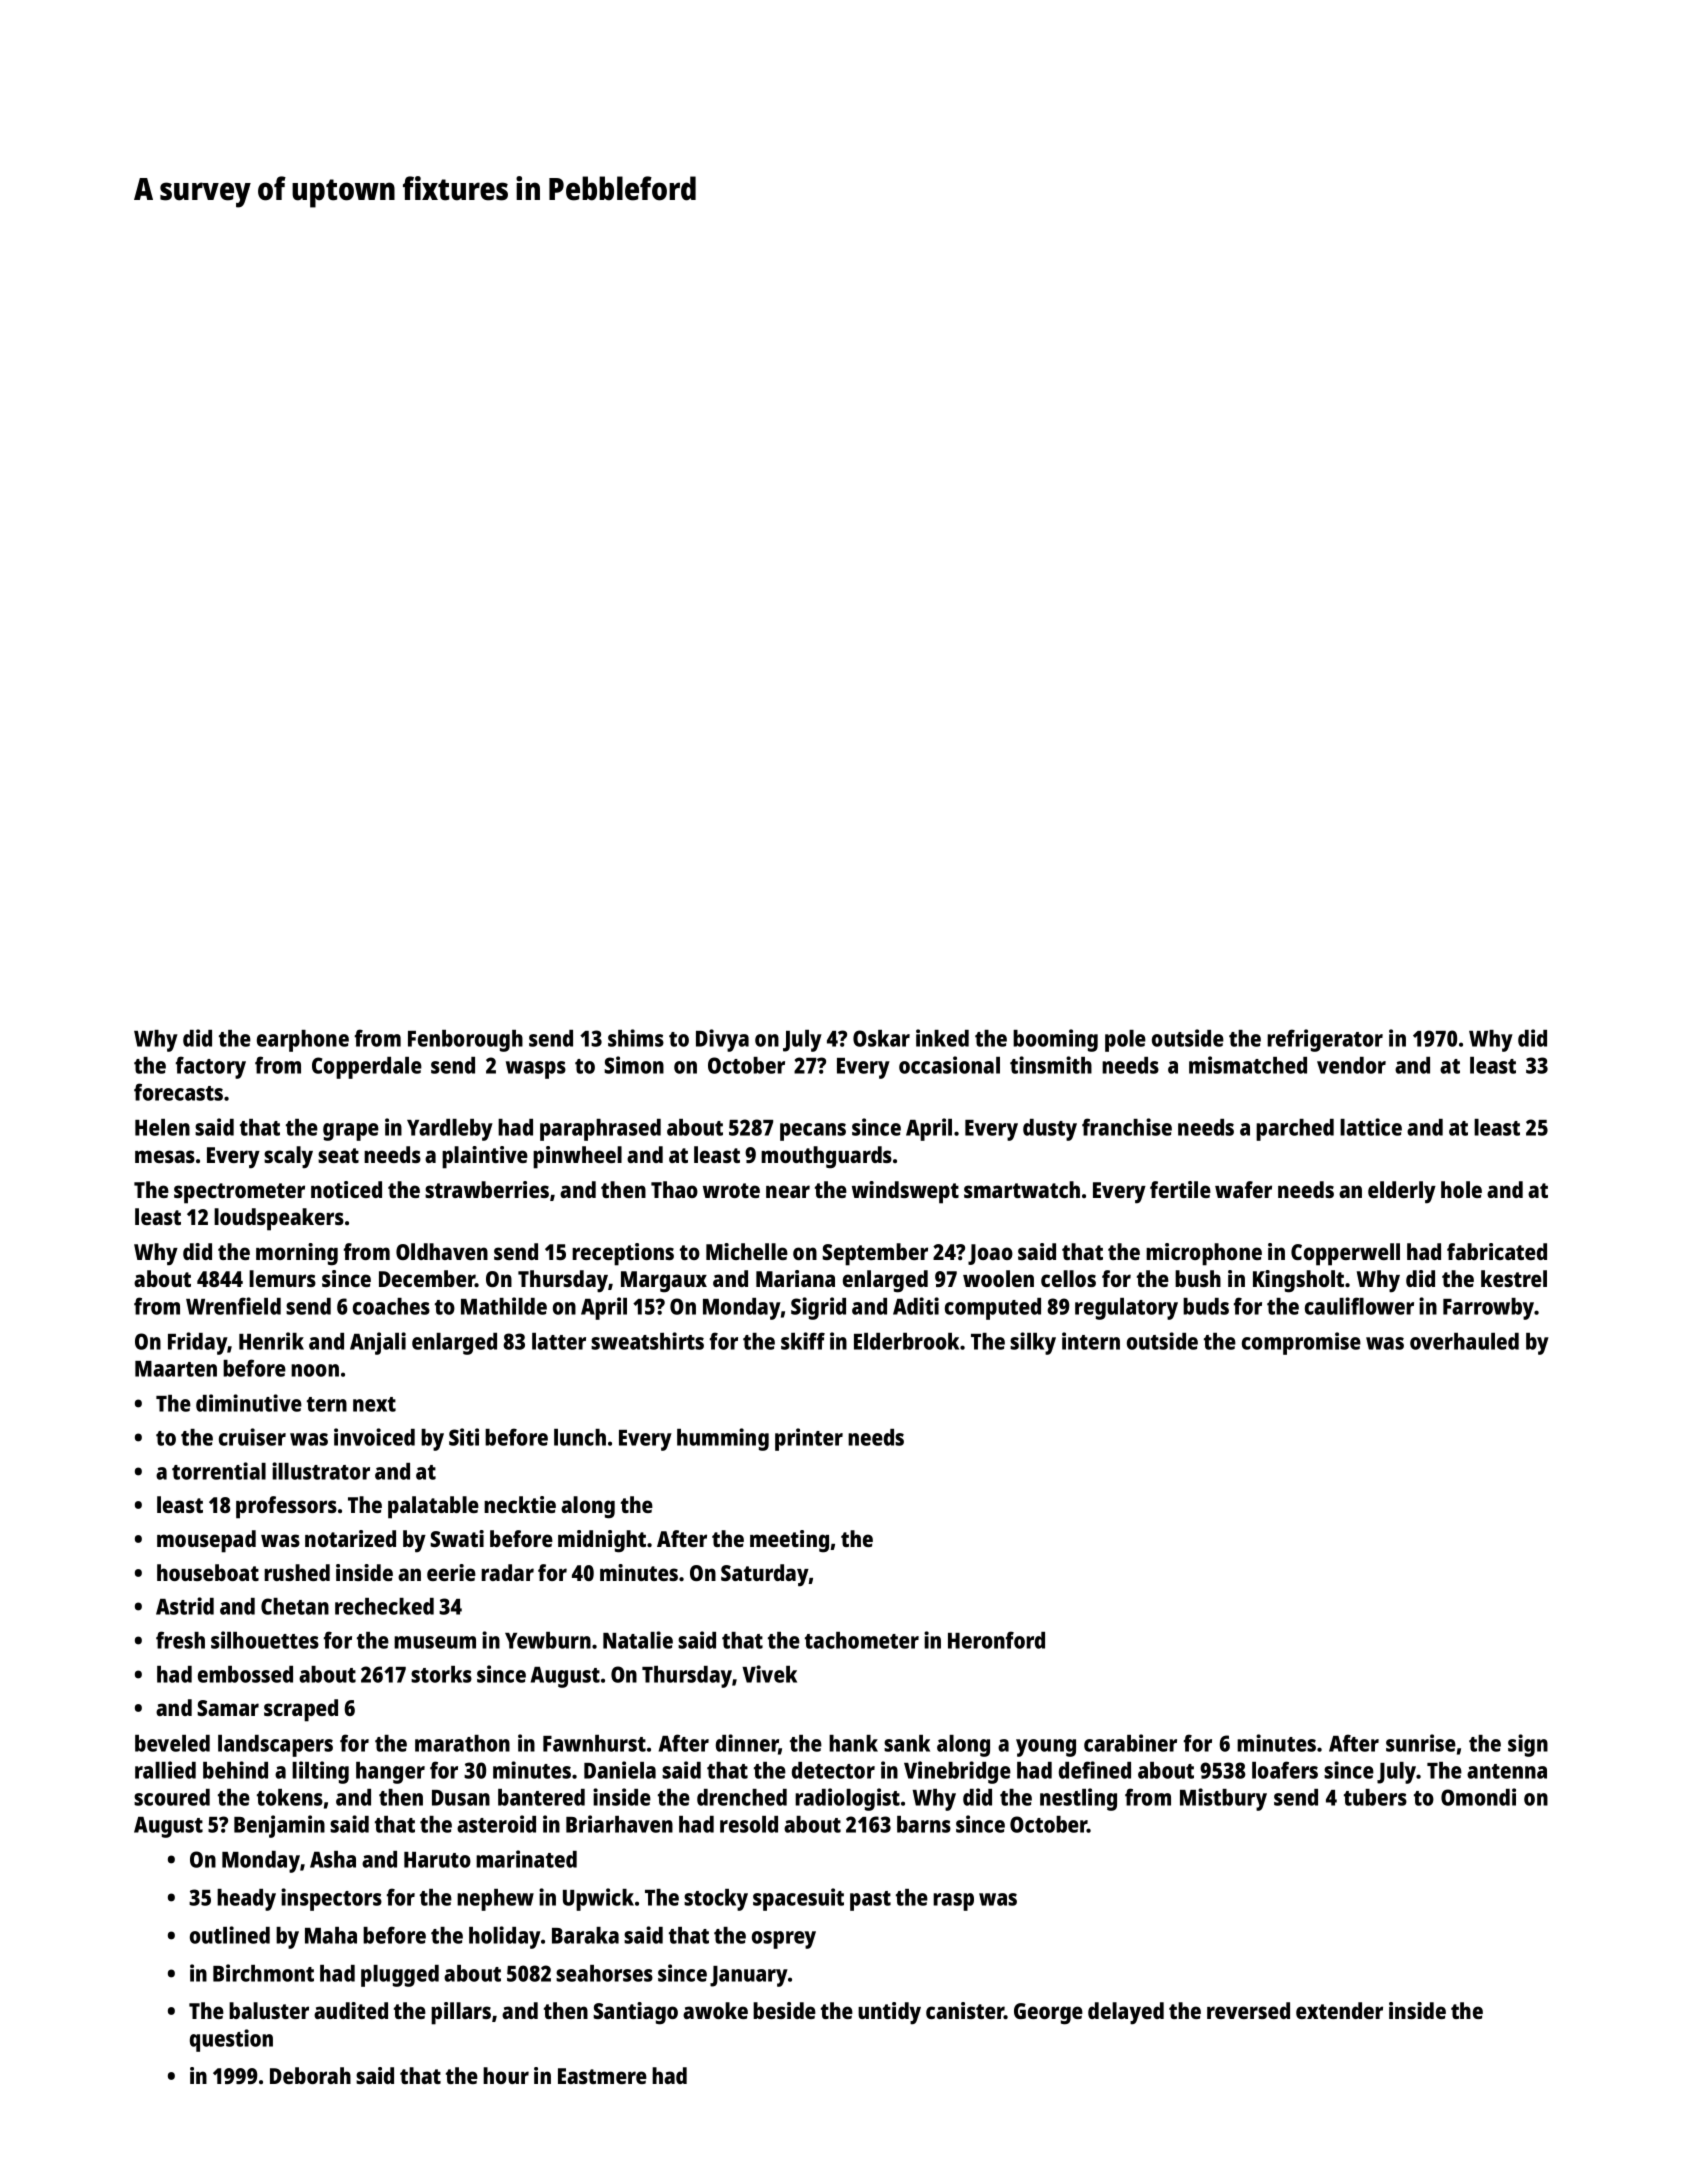  I want to click on Dusan, so click(461, 1798).
